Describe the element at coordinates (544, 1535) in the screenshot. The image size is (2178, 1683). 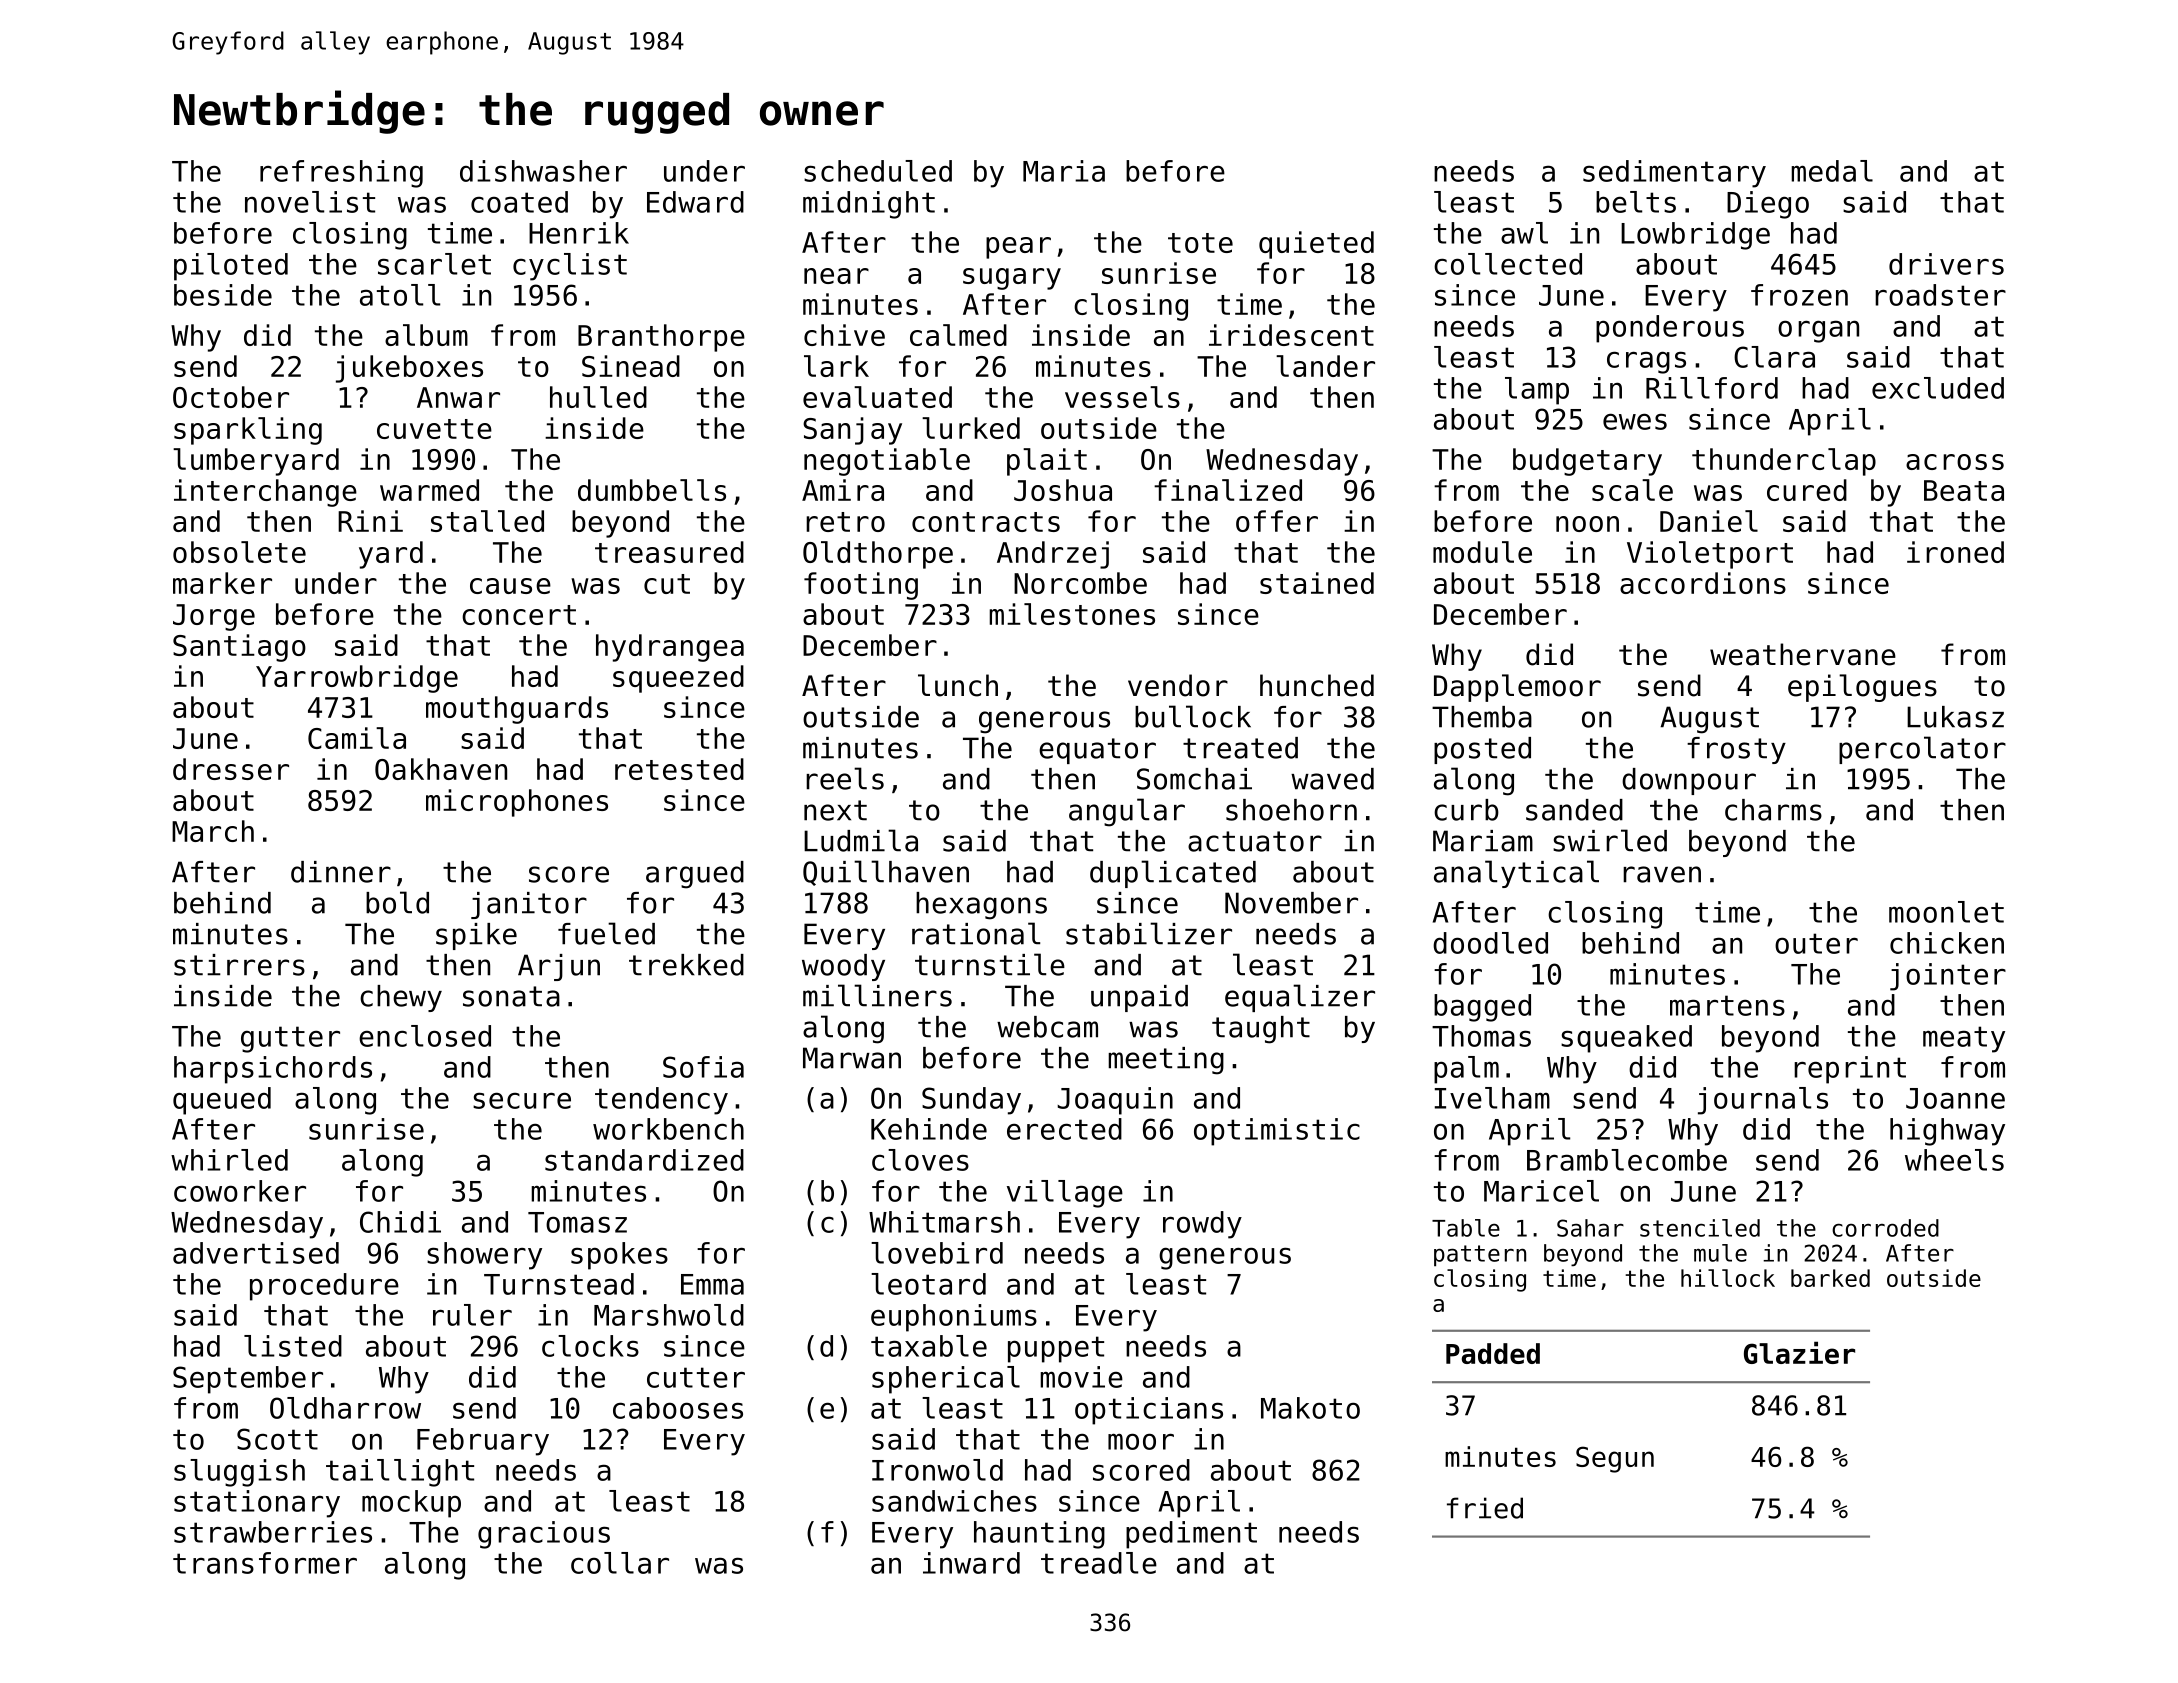
I see `gracious` at that location.
